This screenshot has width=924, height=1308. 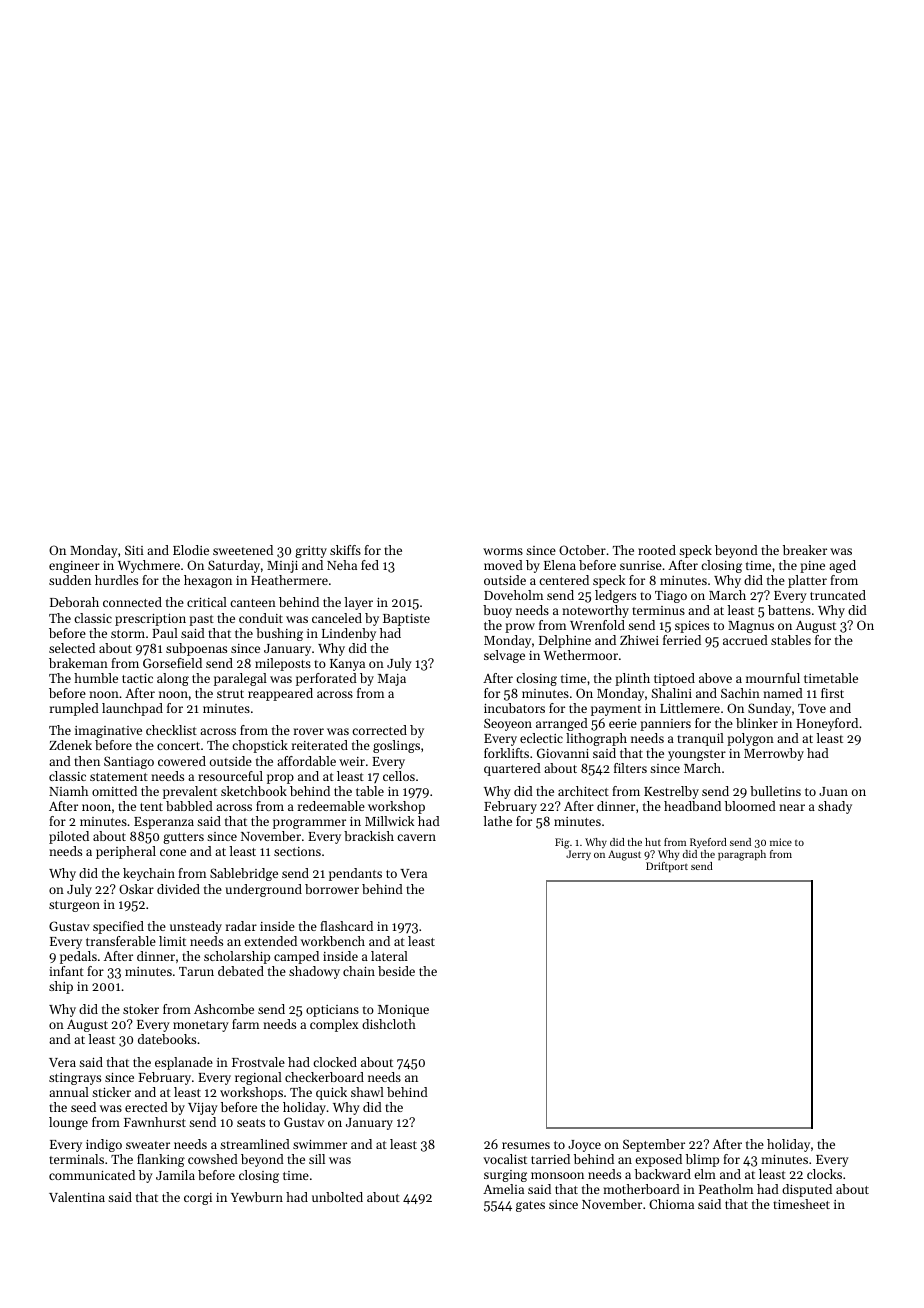 I want to click on Monique, so click(x=403, y=1011).
